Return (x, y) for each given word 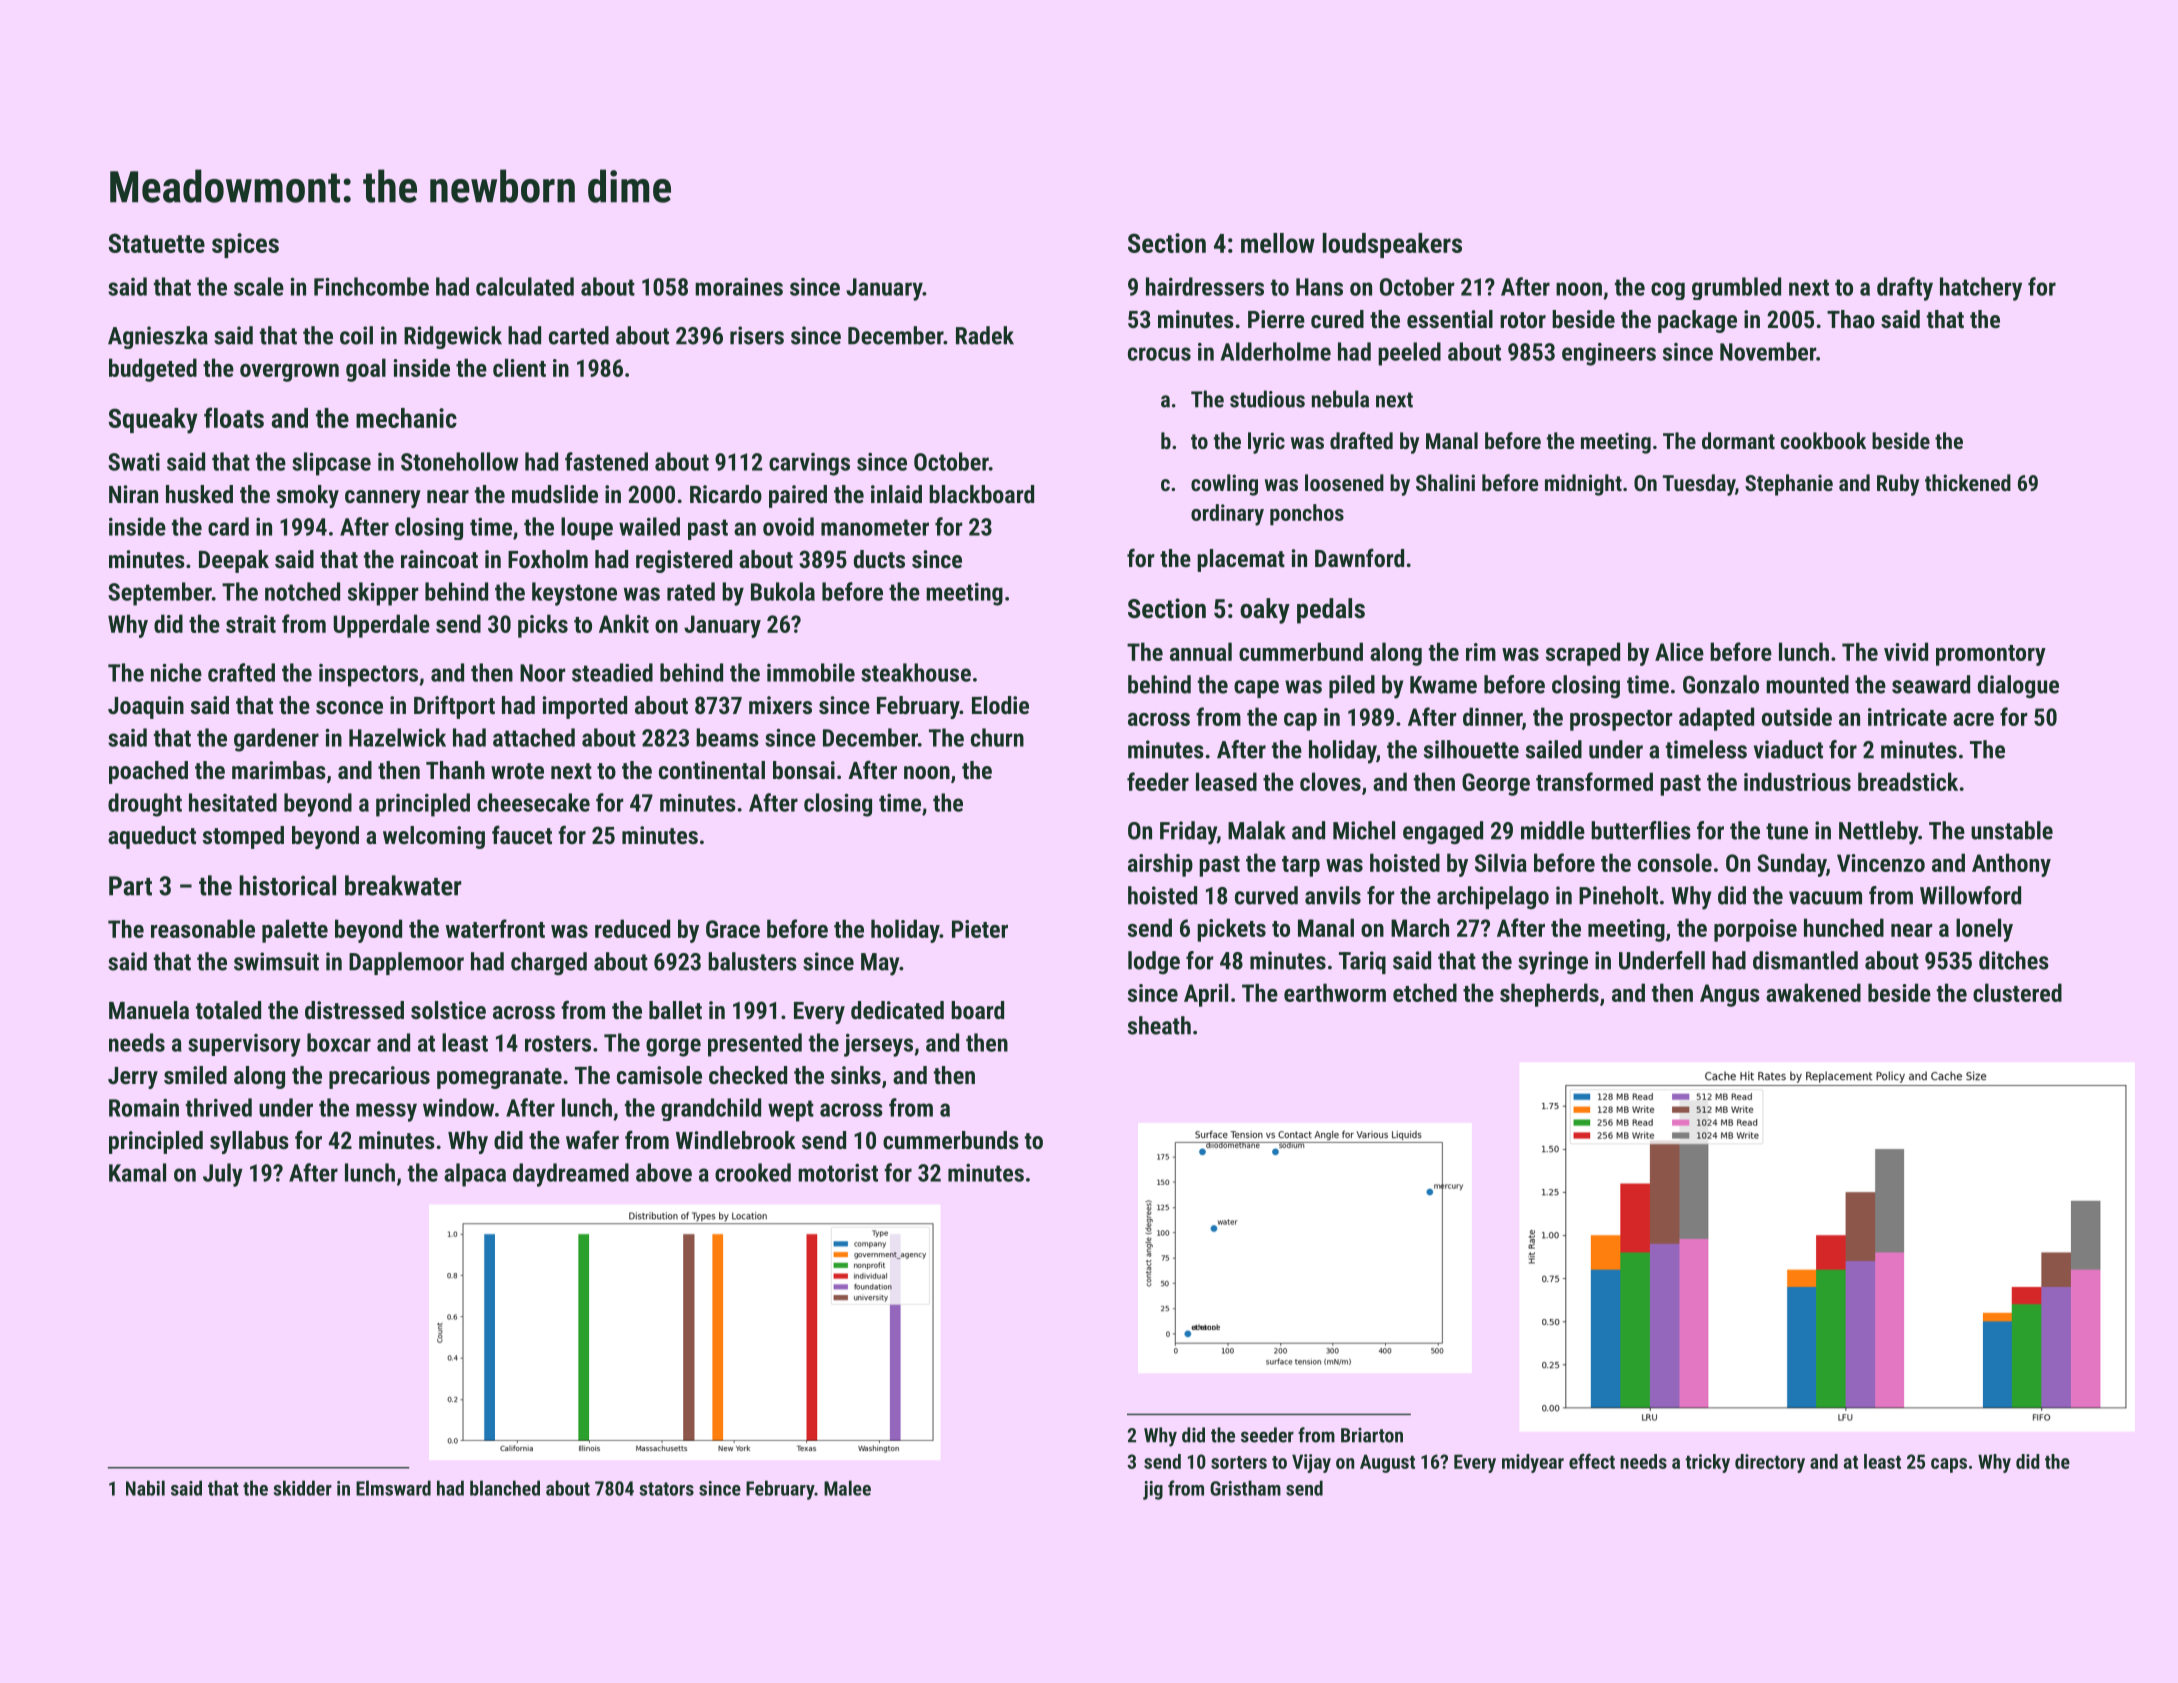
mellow (1278, 243)
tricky (1707, 1463)
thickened (1968, 482)
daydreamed (571, 1175)
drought (145, 805)
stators (666, 1489)
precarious (379, 1077)
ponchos (1307, 515)
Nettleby (1878, 833)
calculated (525, 286)
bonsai (804, 770)
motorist (838, 1173)
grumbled (1736, 288)
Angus (1730, 995)
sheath (1159, 1025)
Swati (134, 462)
